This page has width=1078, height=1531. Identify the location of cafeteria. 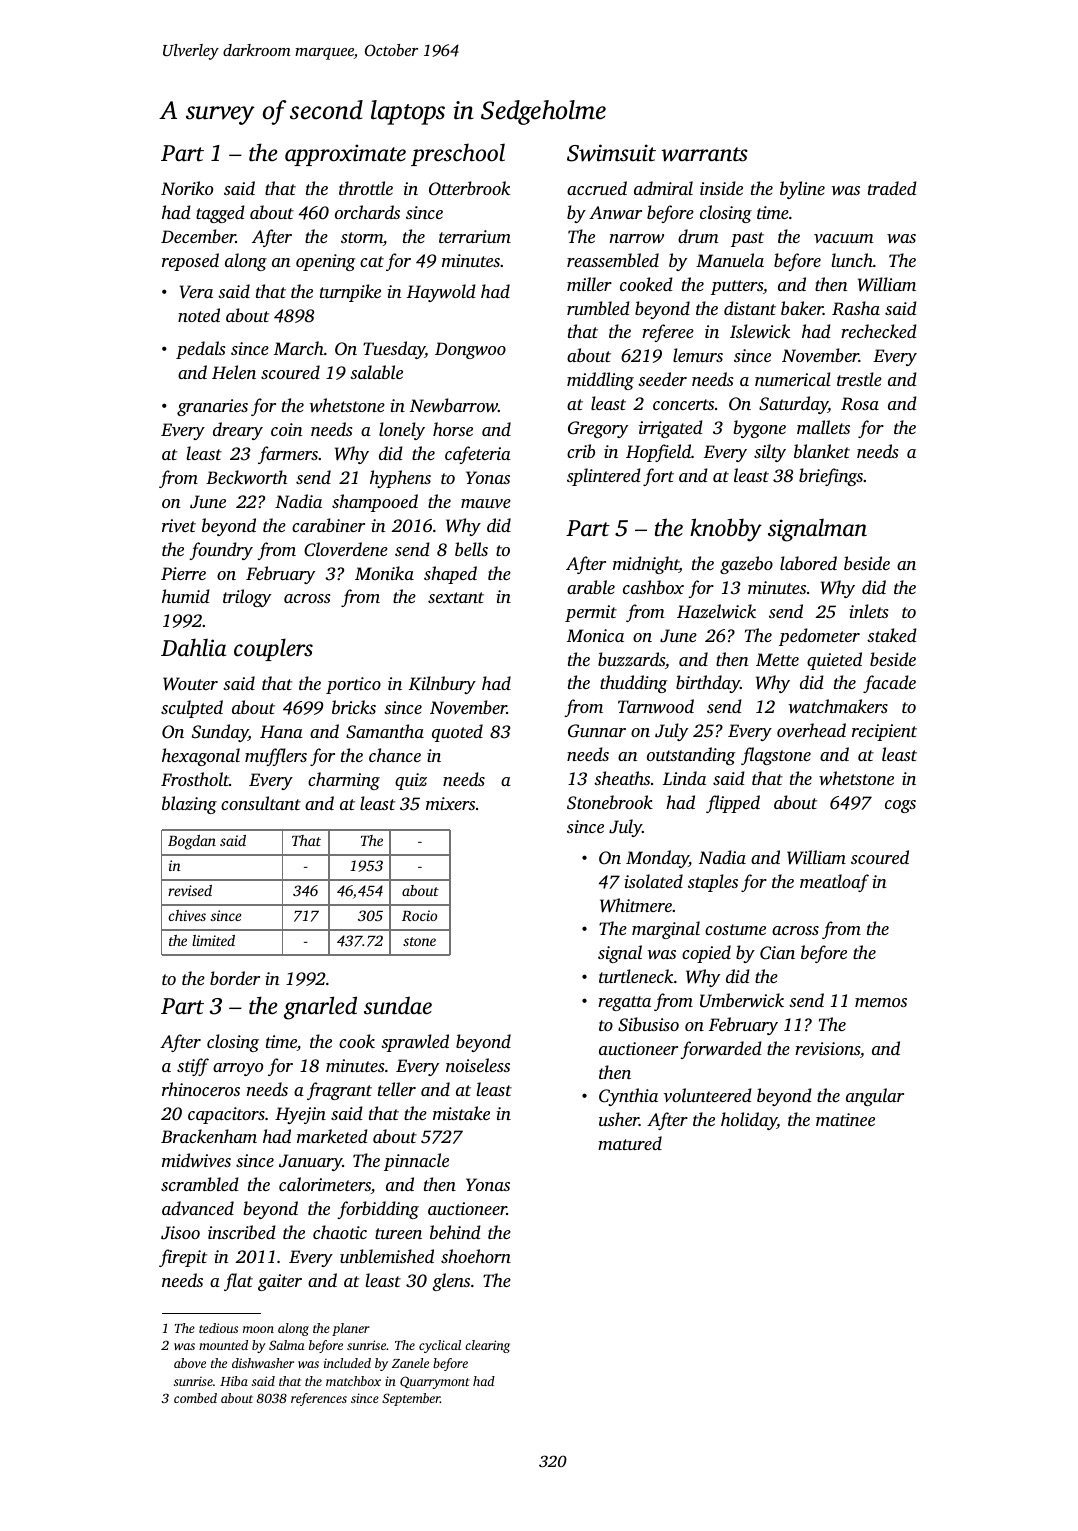
(478, 455).
